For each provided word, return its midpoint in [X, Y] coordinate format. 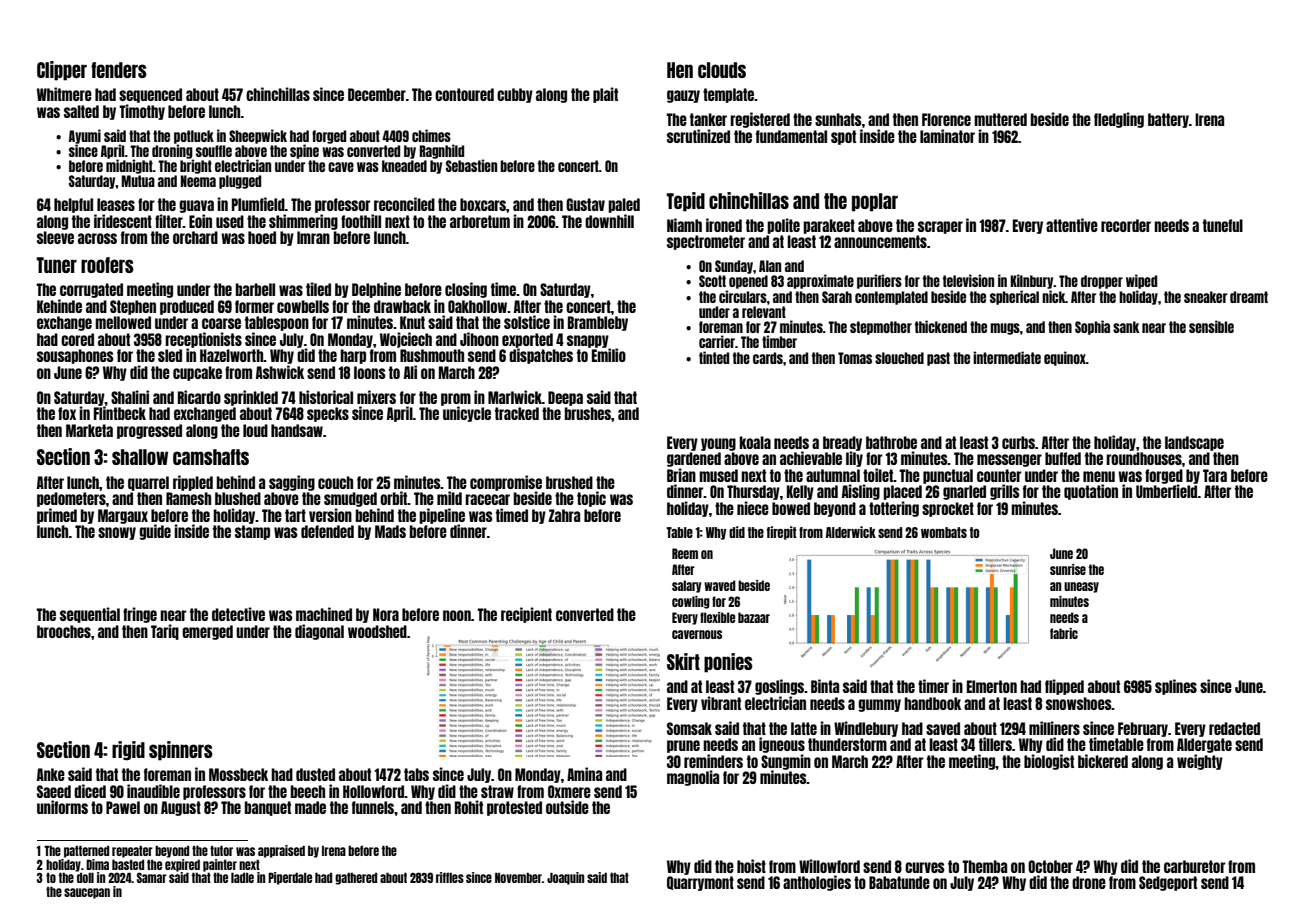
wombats [944, 532]
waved [720, 585]
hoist [751, 866]
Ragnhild [441, 151]
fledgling [1119, 120]
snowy [117, 533]
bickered [1103, 761]
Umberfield [1166, 491]
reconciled [404, 204]
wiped [1141, 281]
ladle [242, 877]
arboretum [480, 221]
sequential [90, 615]
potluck [194, 137]
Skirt [683, 661]
